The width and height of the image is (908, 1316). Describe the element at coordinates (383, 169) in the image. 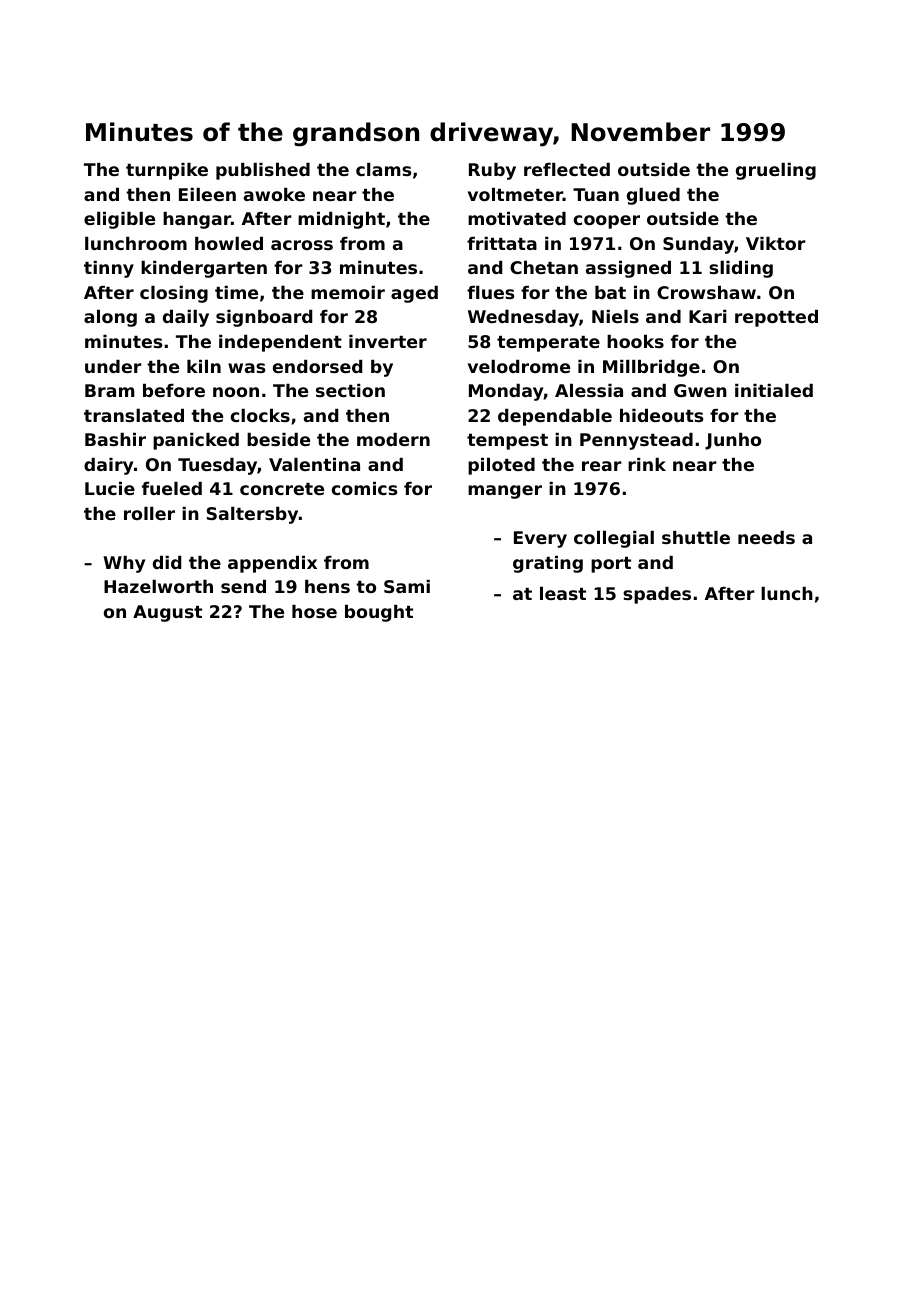

I see `clams` at that location.
